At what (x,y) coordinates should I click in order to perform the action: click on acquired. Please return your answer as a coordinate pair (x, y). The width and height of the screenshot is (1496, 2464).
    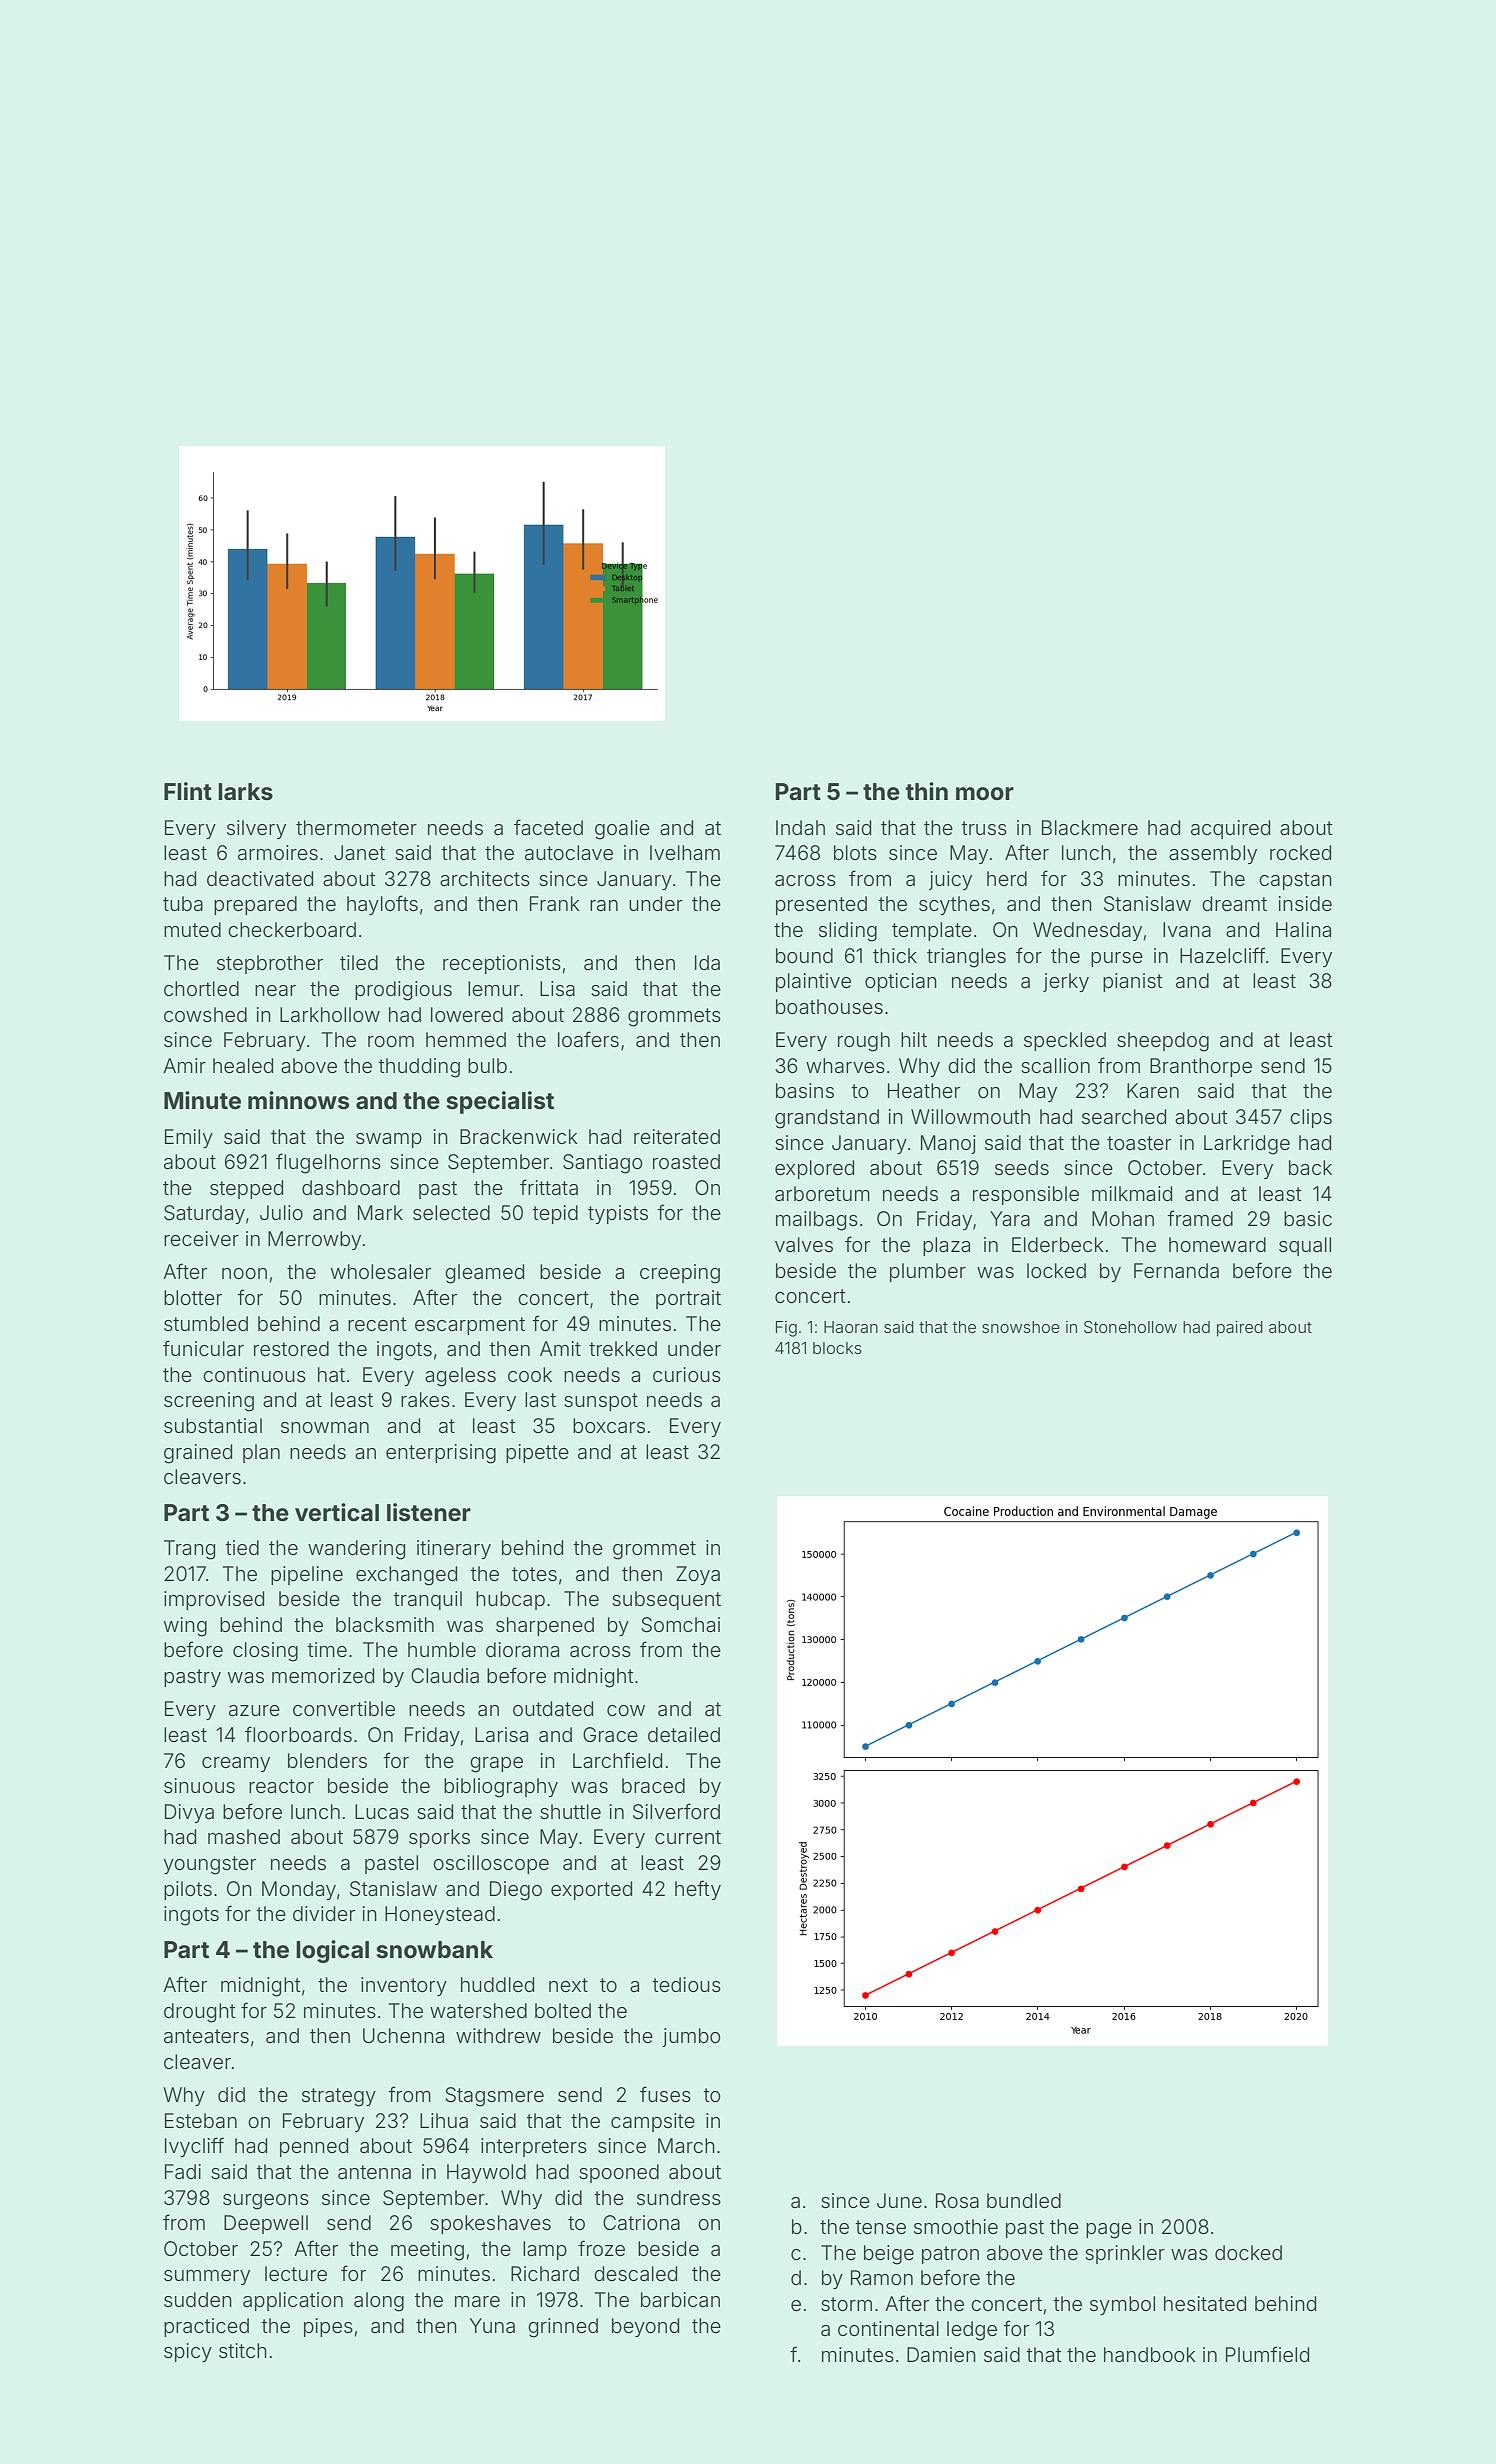
    Looking at the image, I should click on (1230, 829).
